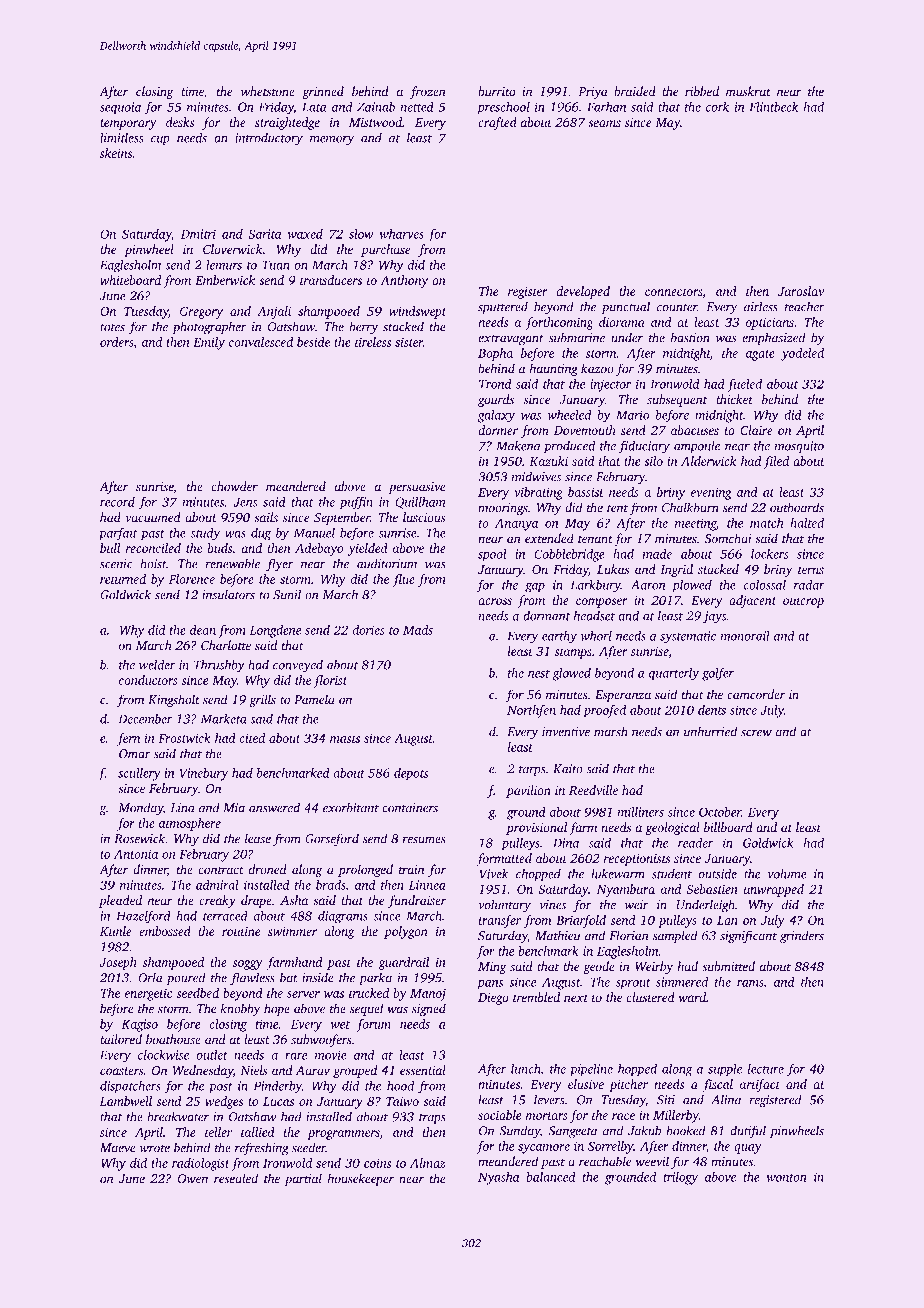 The image size is (924, 1308). Describe the element at coordinates (373, 342) in the screenshot. I see `tireless` at that location.
